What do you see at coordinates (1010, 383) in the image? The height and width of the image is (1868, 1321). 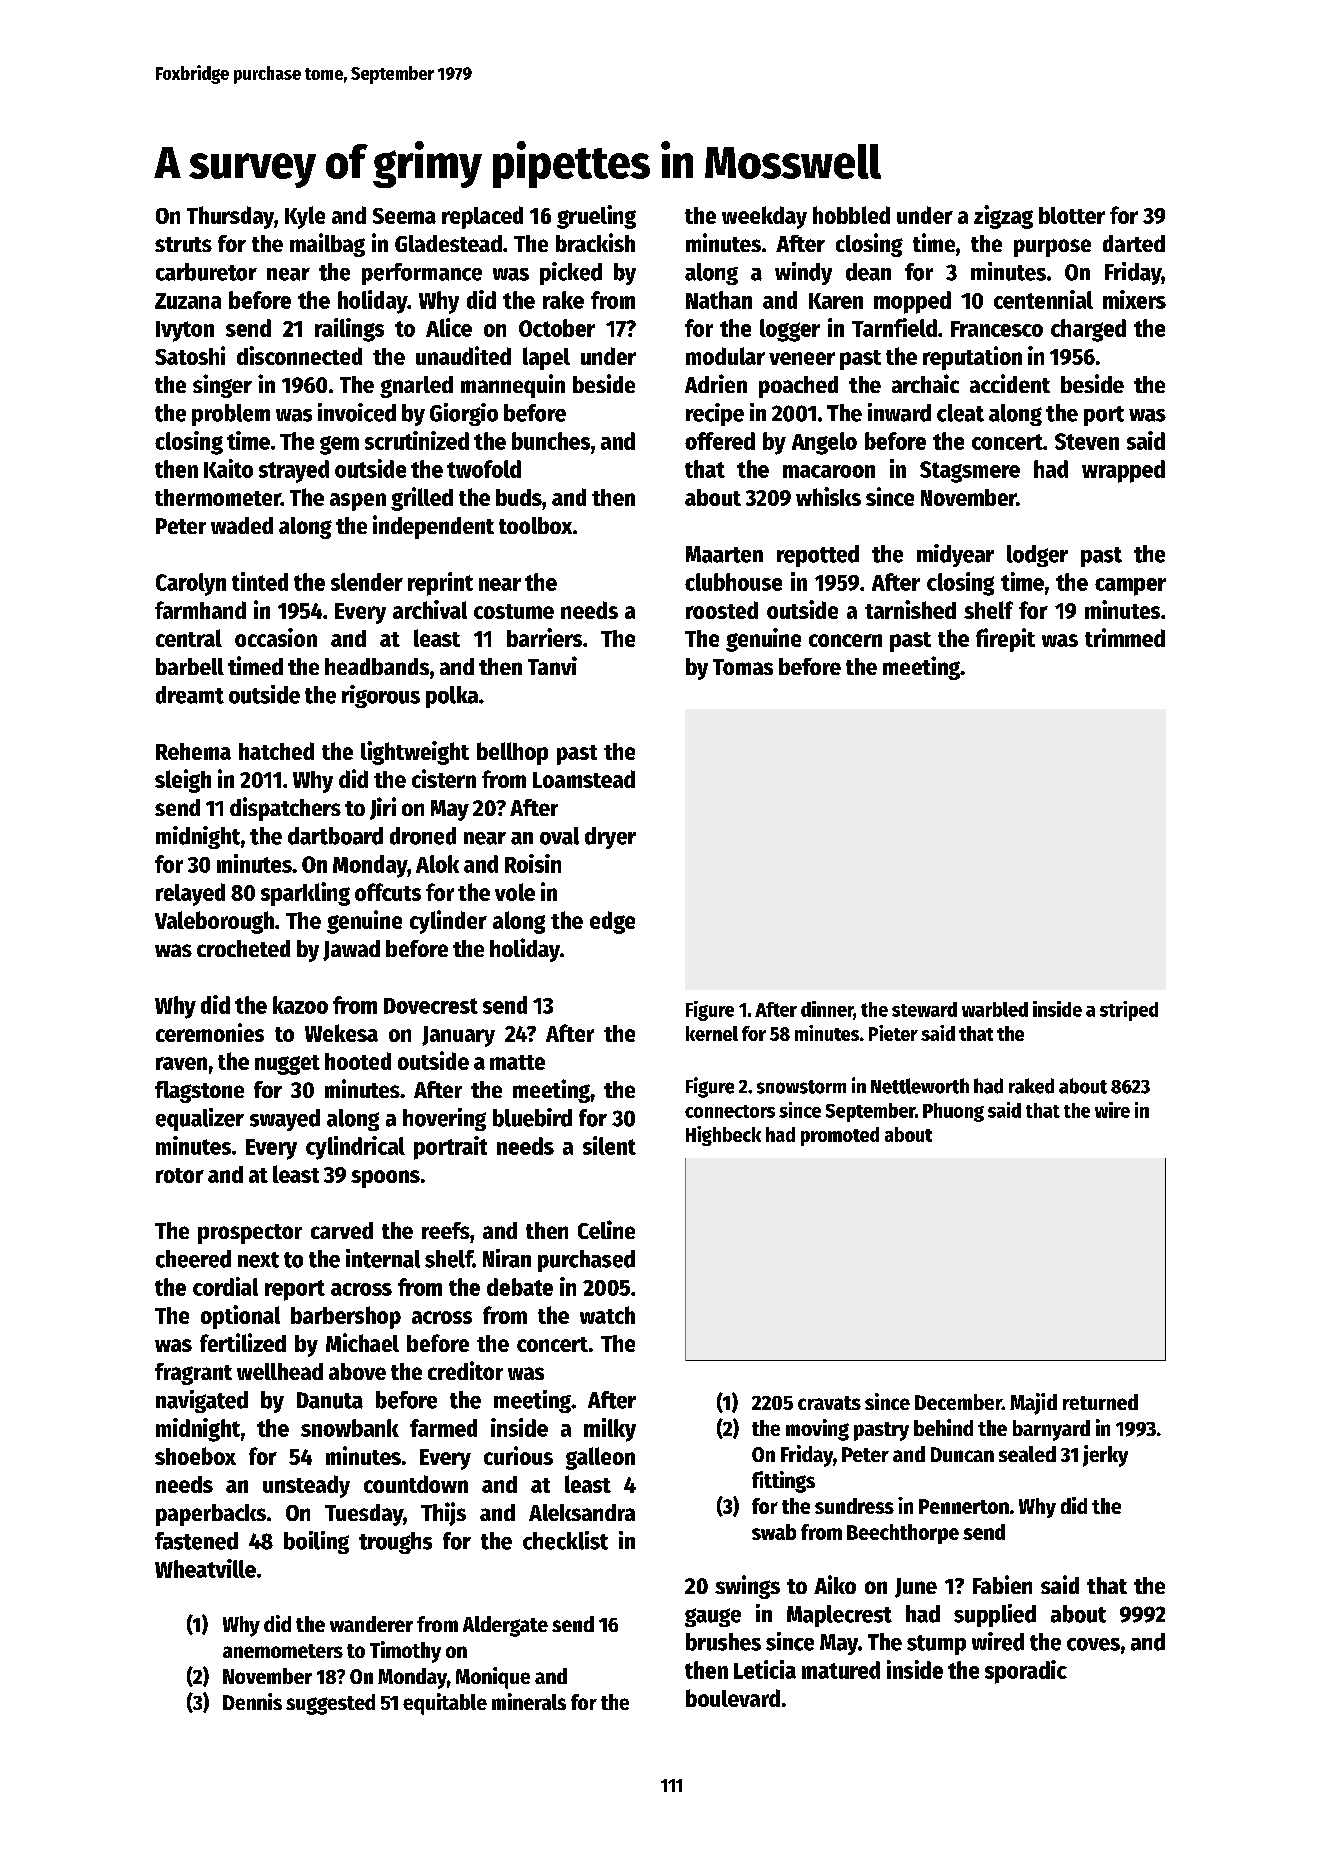 I see `accident` at bounding box center [1010, 383].
